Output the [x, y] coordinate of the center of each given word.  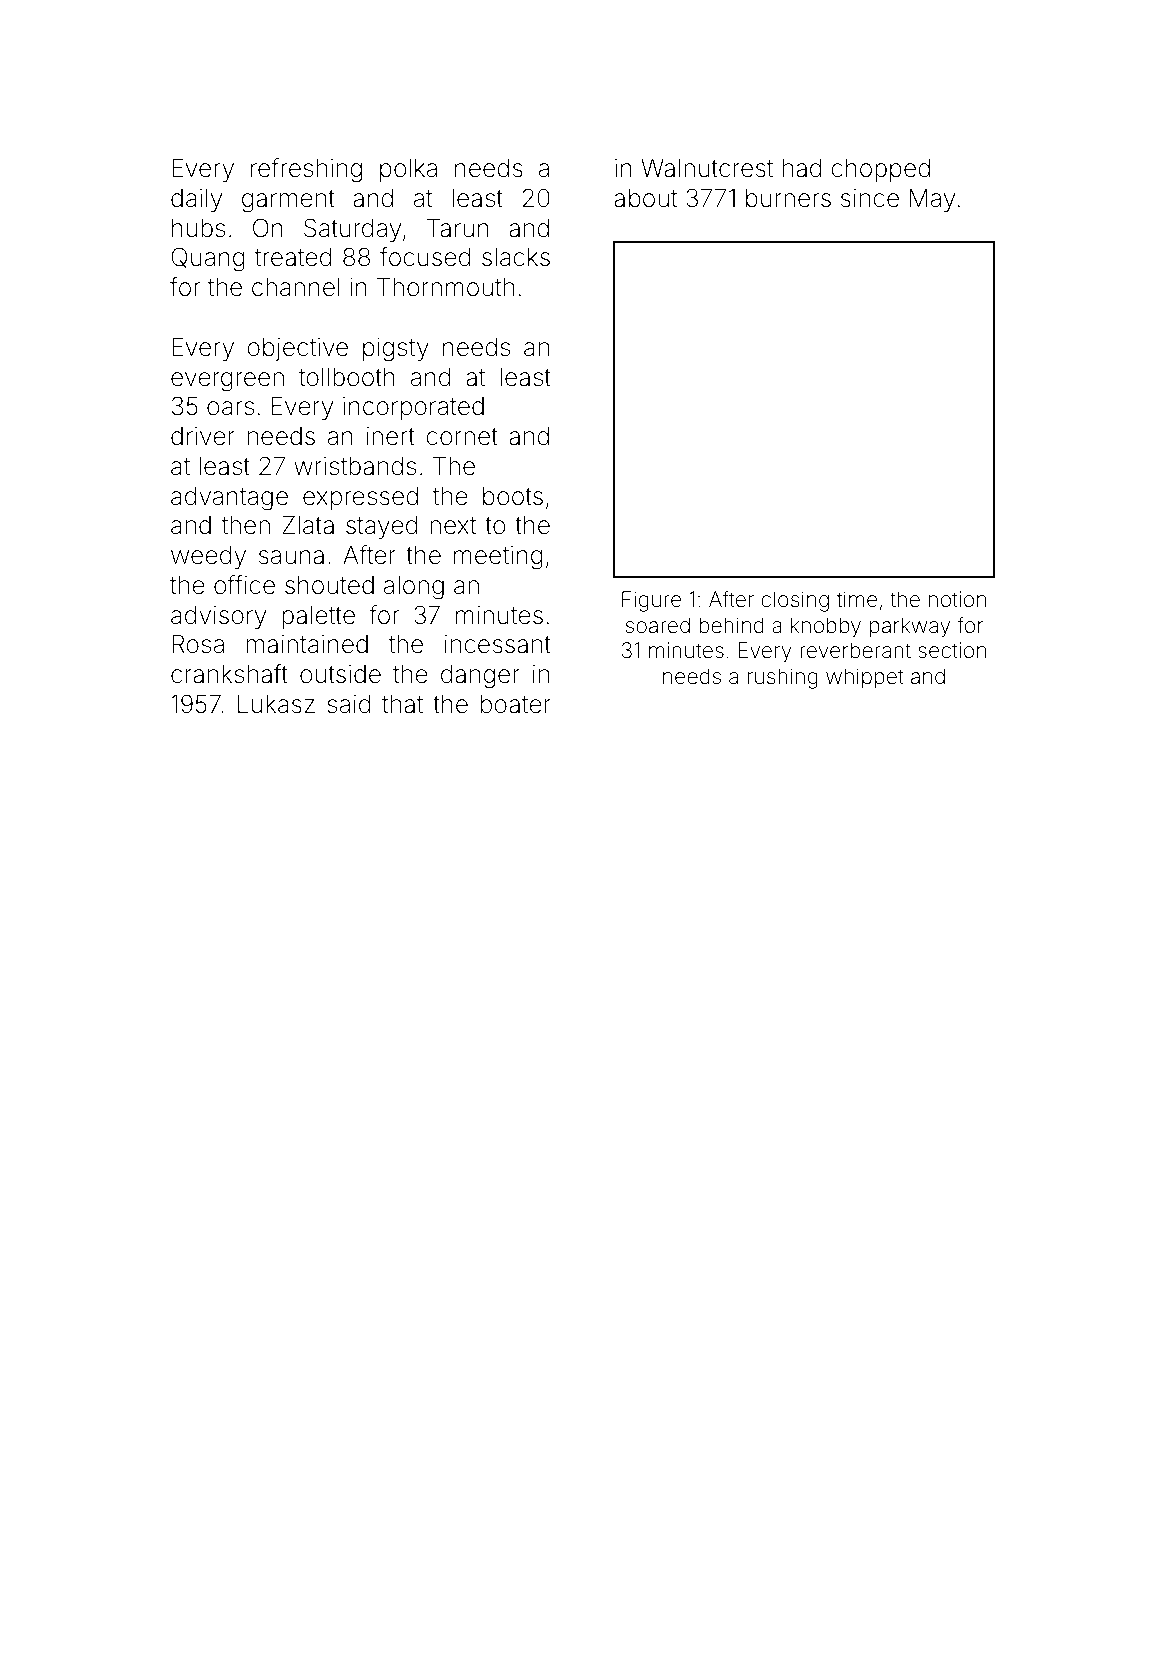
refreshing [306, 170]
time [857, 599]
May [932, 200]
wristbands [355, 466]
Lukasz [276, 704]
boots [513, 496]
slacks [516, 257]
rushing [783, 678]
